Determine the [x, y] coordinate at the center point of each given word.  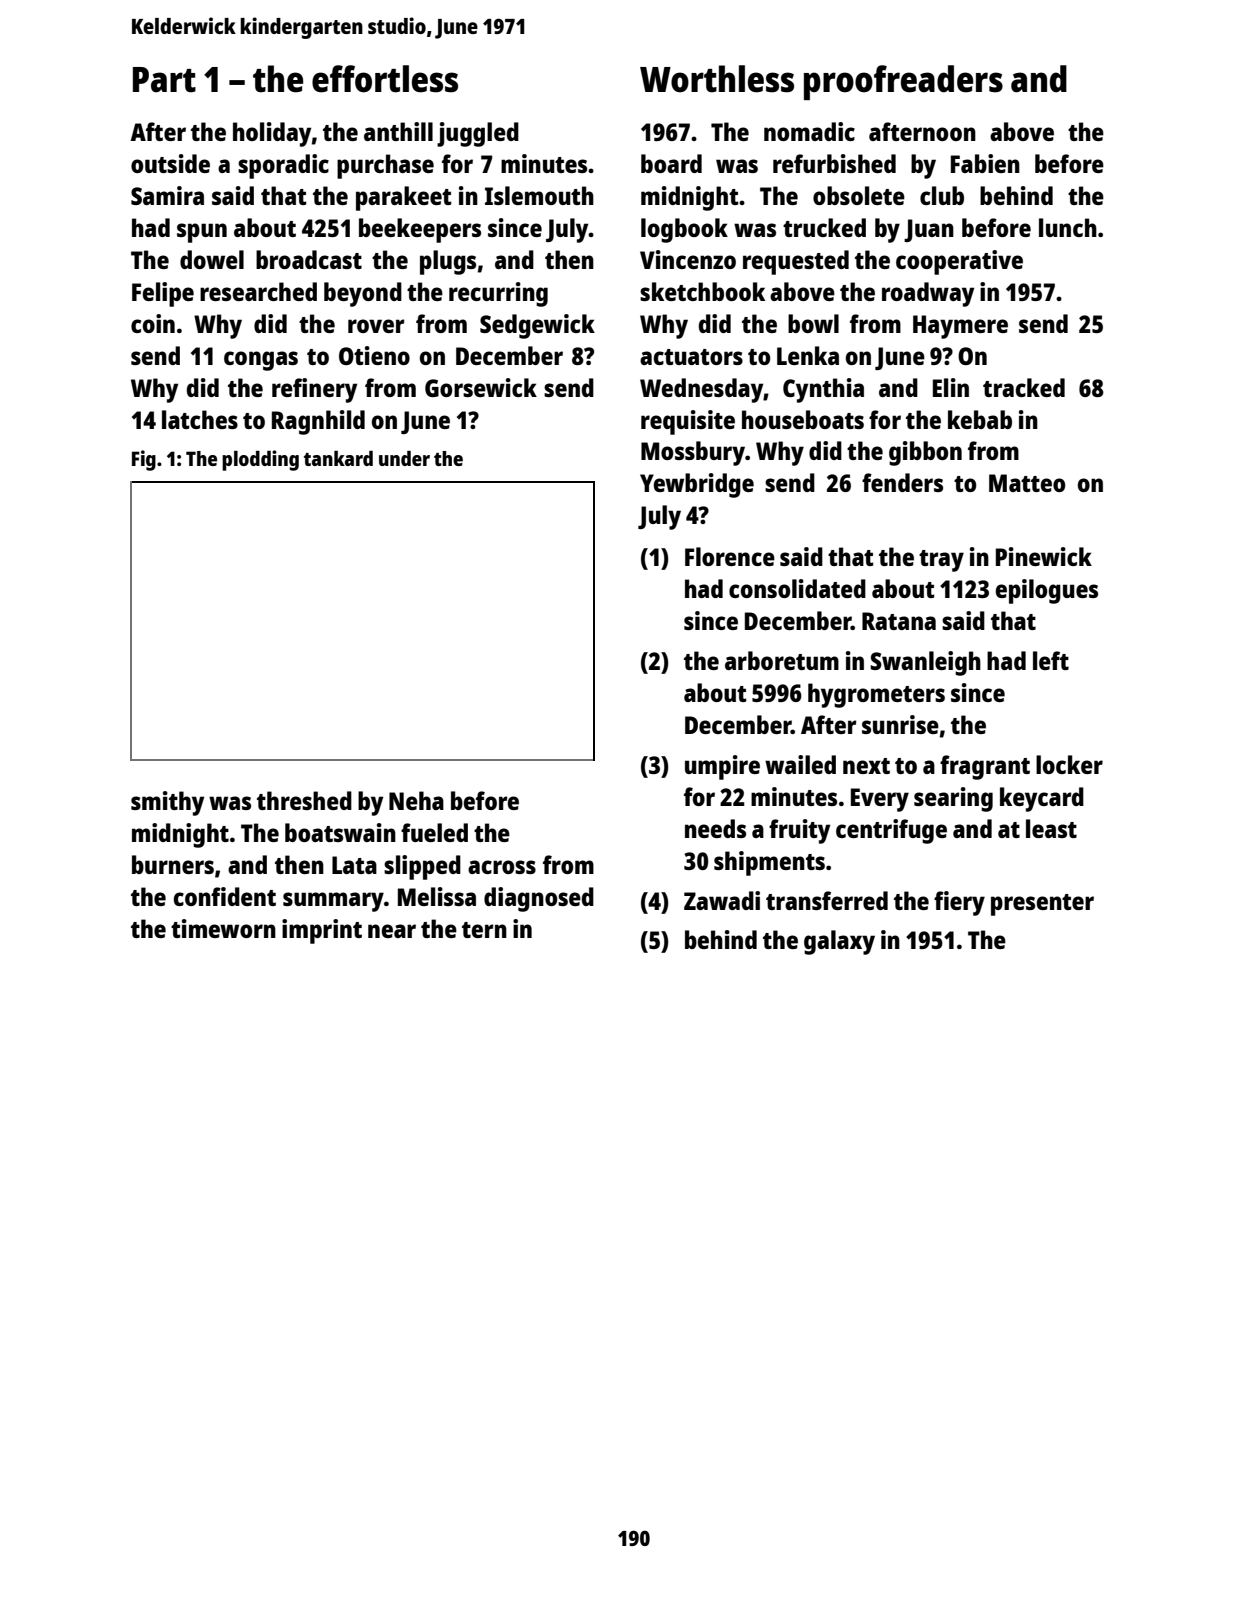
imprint [322, 931]
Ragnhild [318, 422]
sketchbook [702, 291]
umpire [722, 767]
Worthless [717, 79]
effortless [385, 79]
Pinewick [1044, 556]
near [392, 931]
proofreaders [903, 82]
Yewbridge [697, 485]
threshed [304, 800]
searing [953, 799]
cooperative [959, 262]
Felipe [163, 294]
